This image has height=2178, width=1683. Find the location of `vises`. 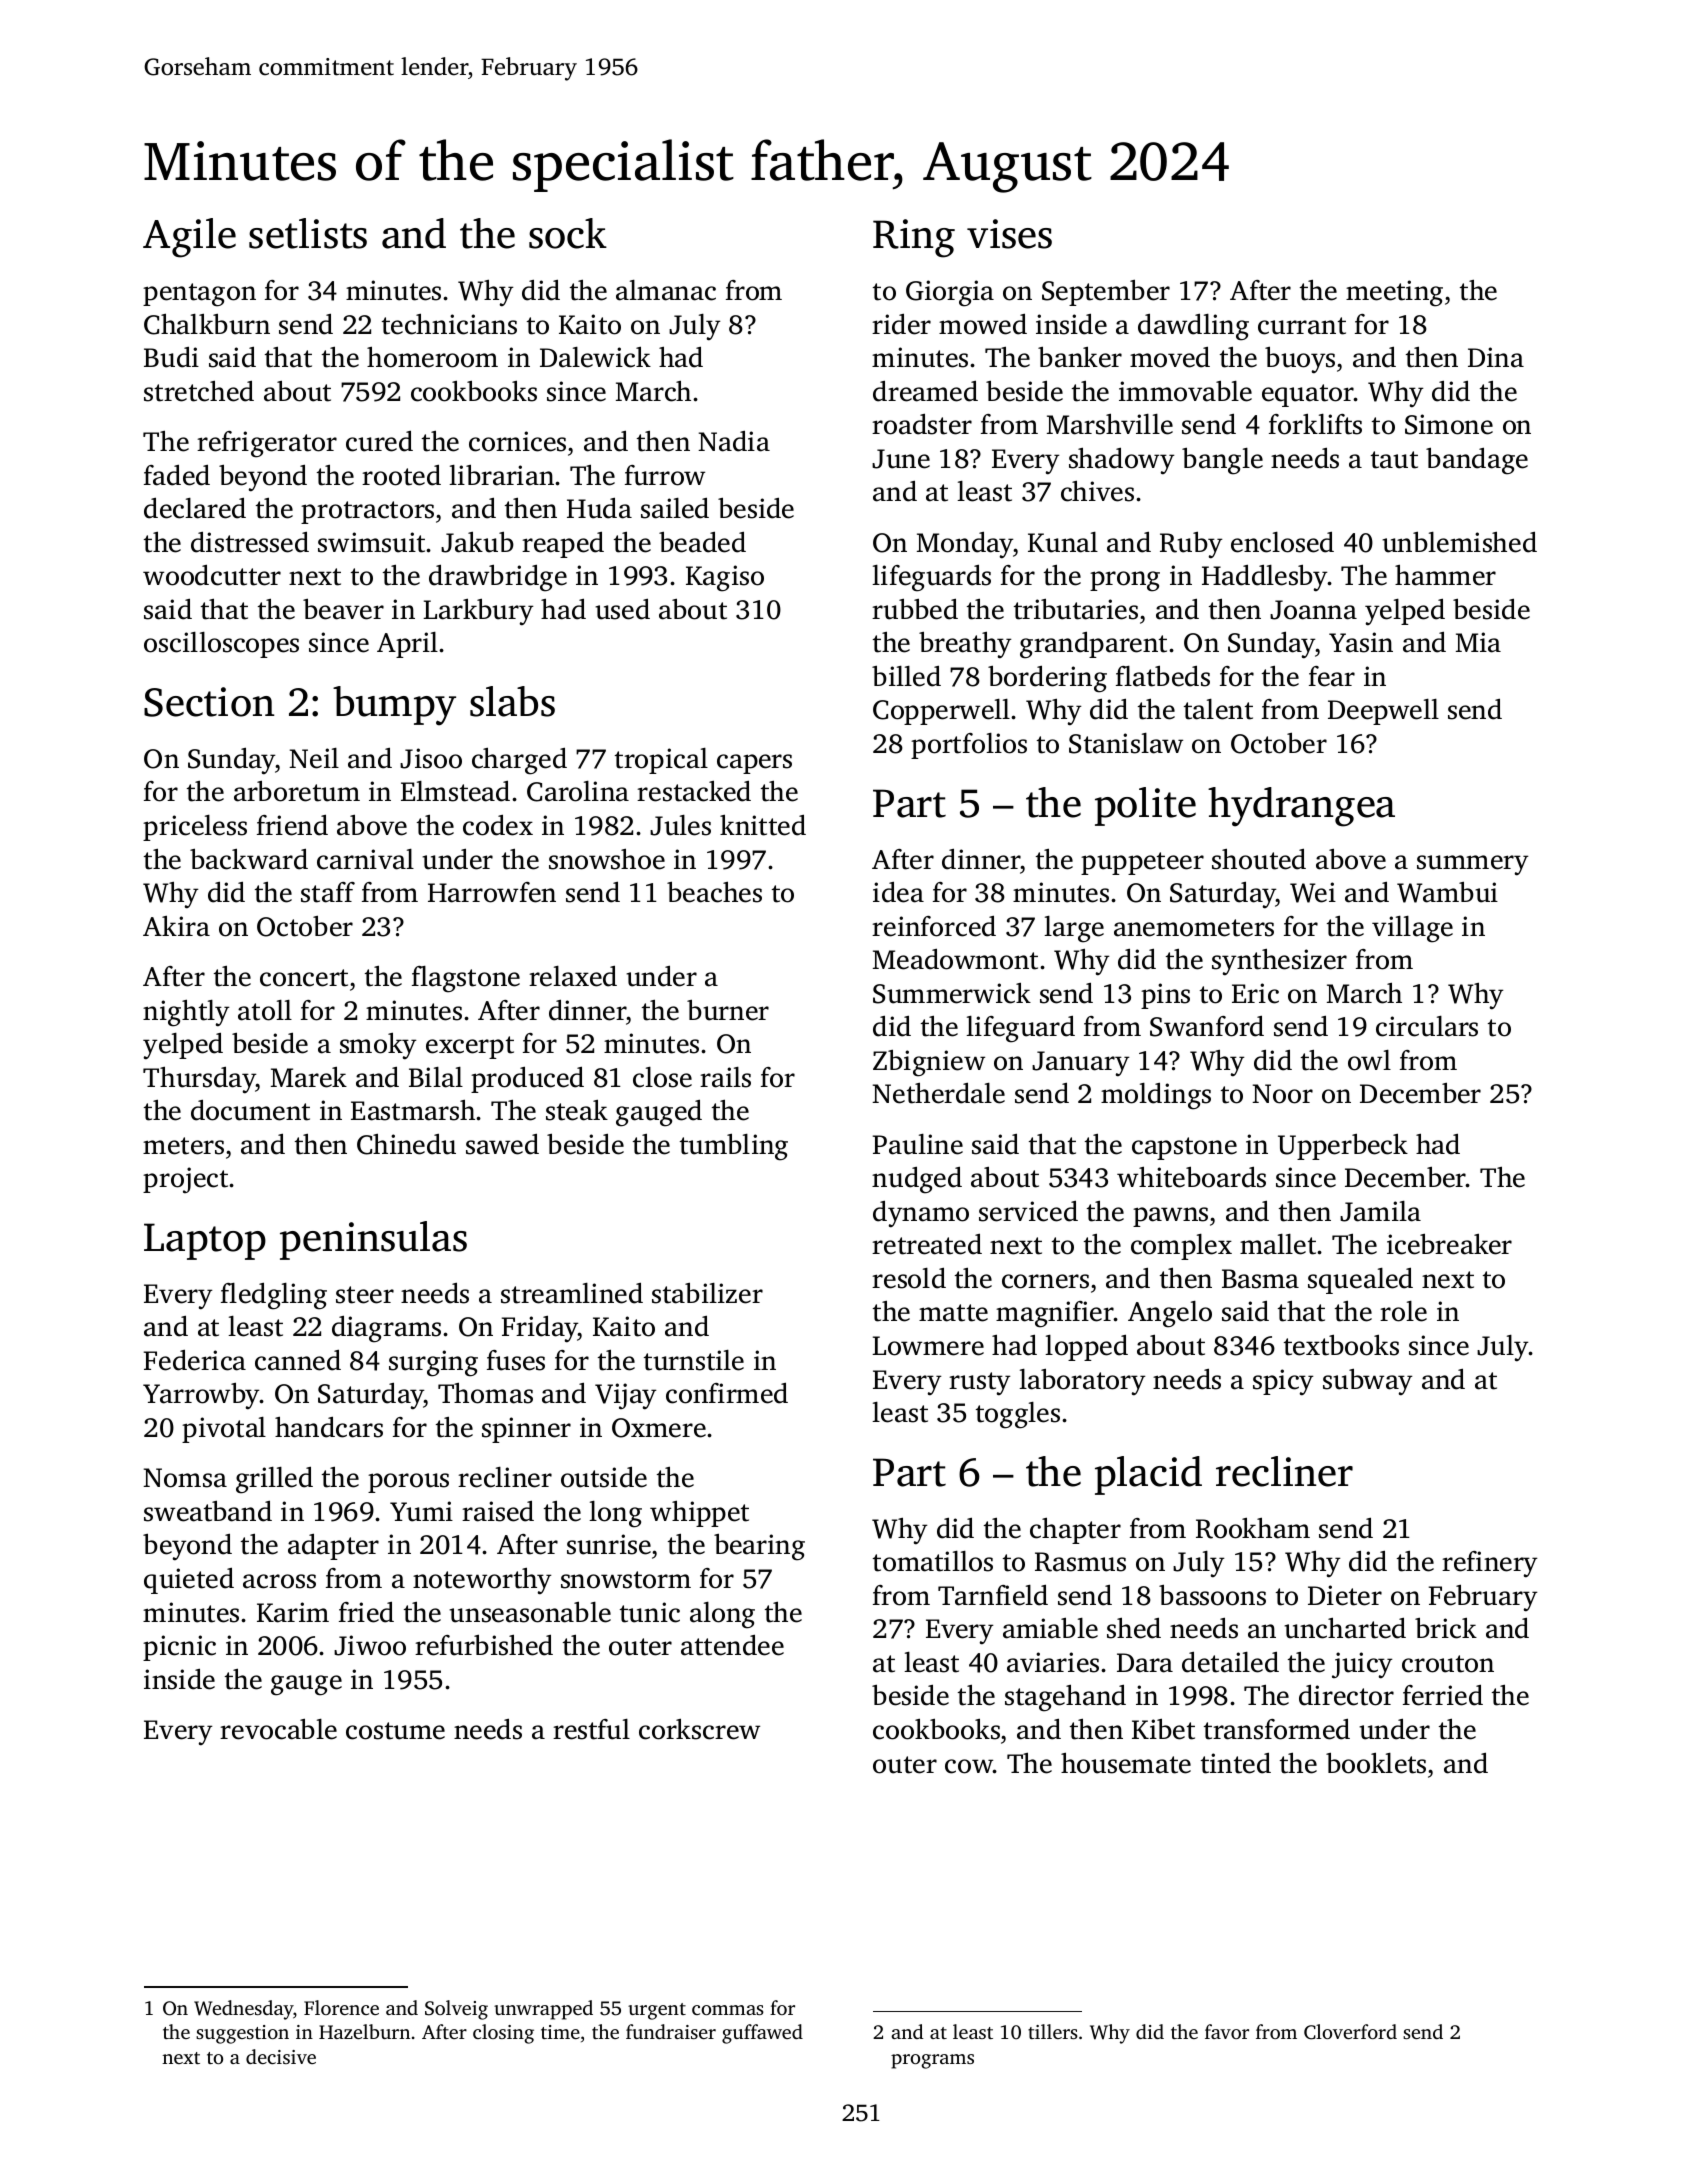

vises is located at coordinates (1009, 234).
